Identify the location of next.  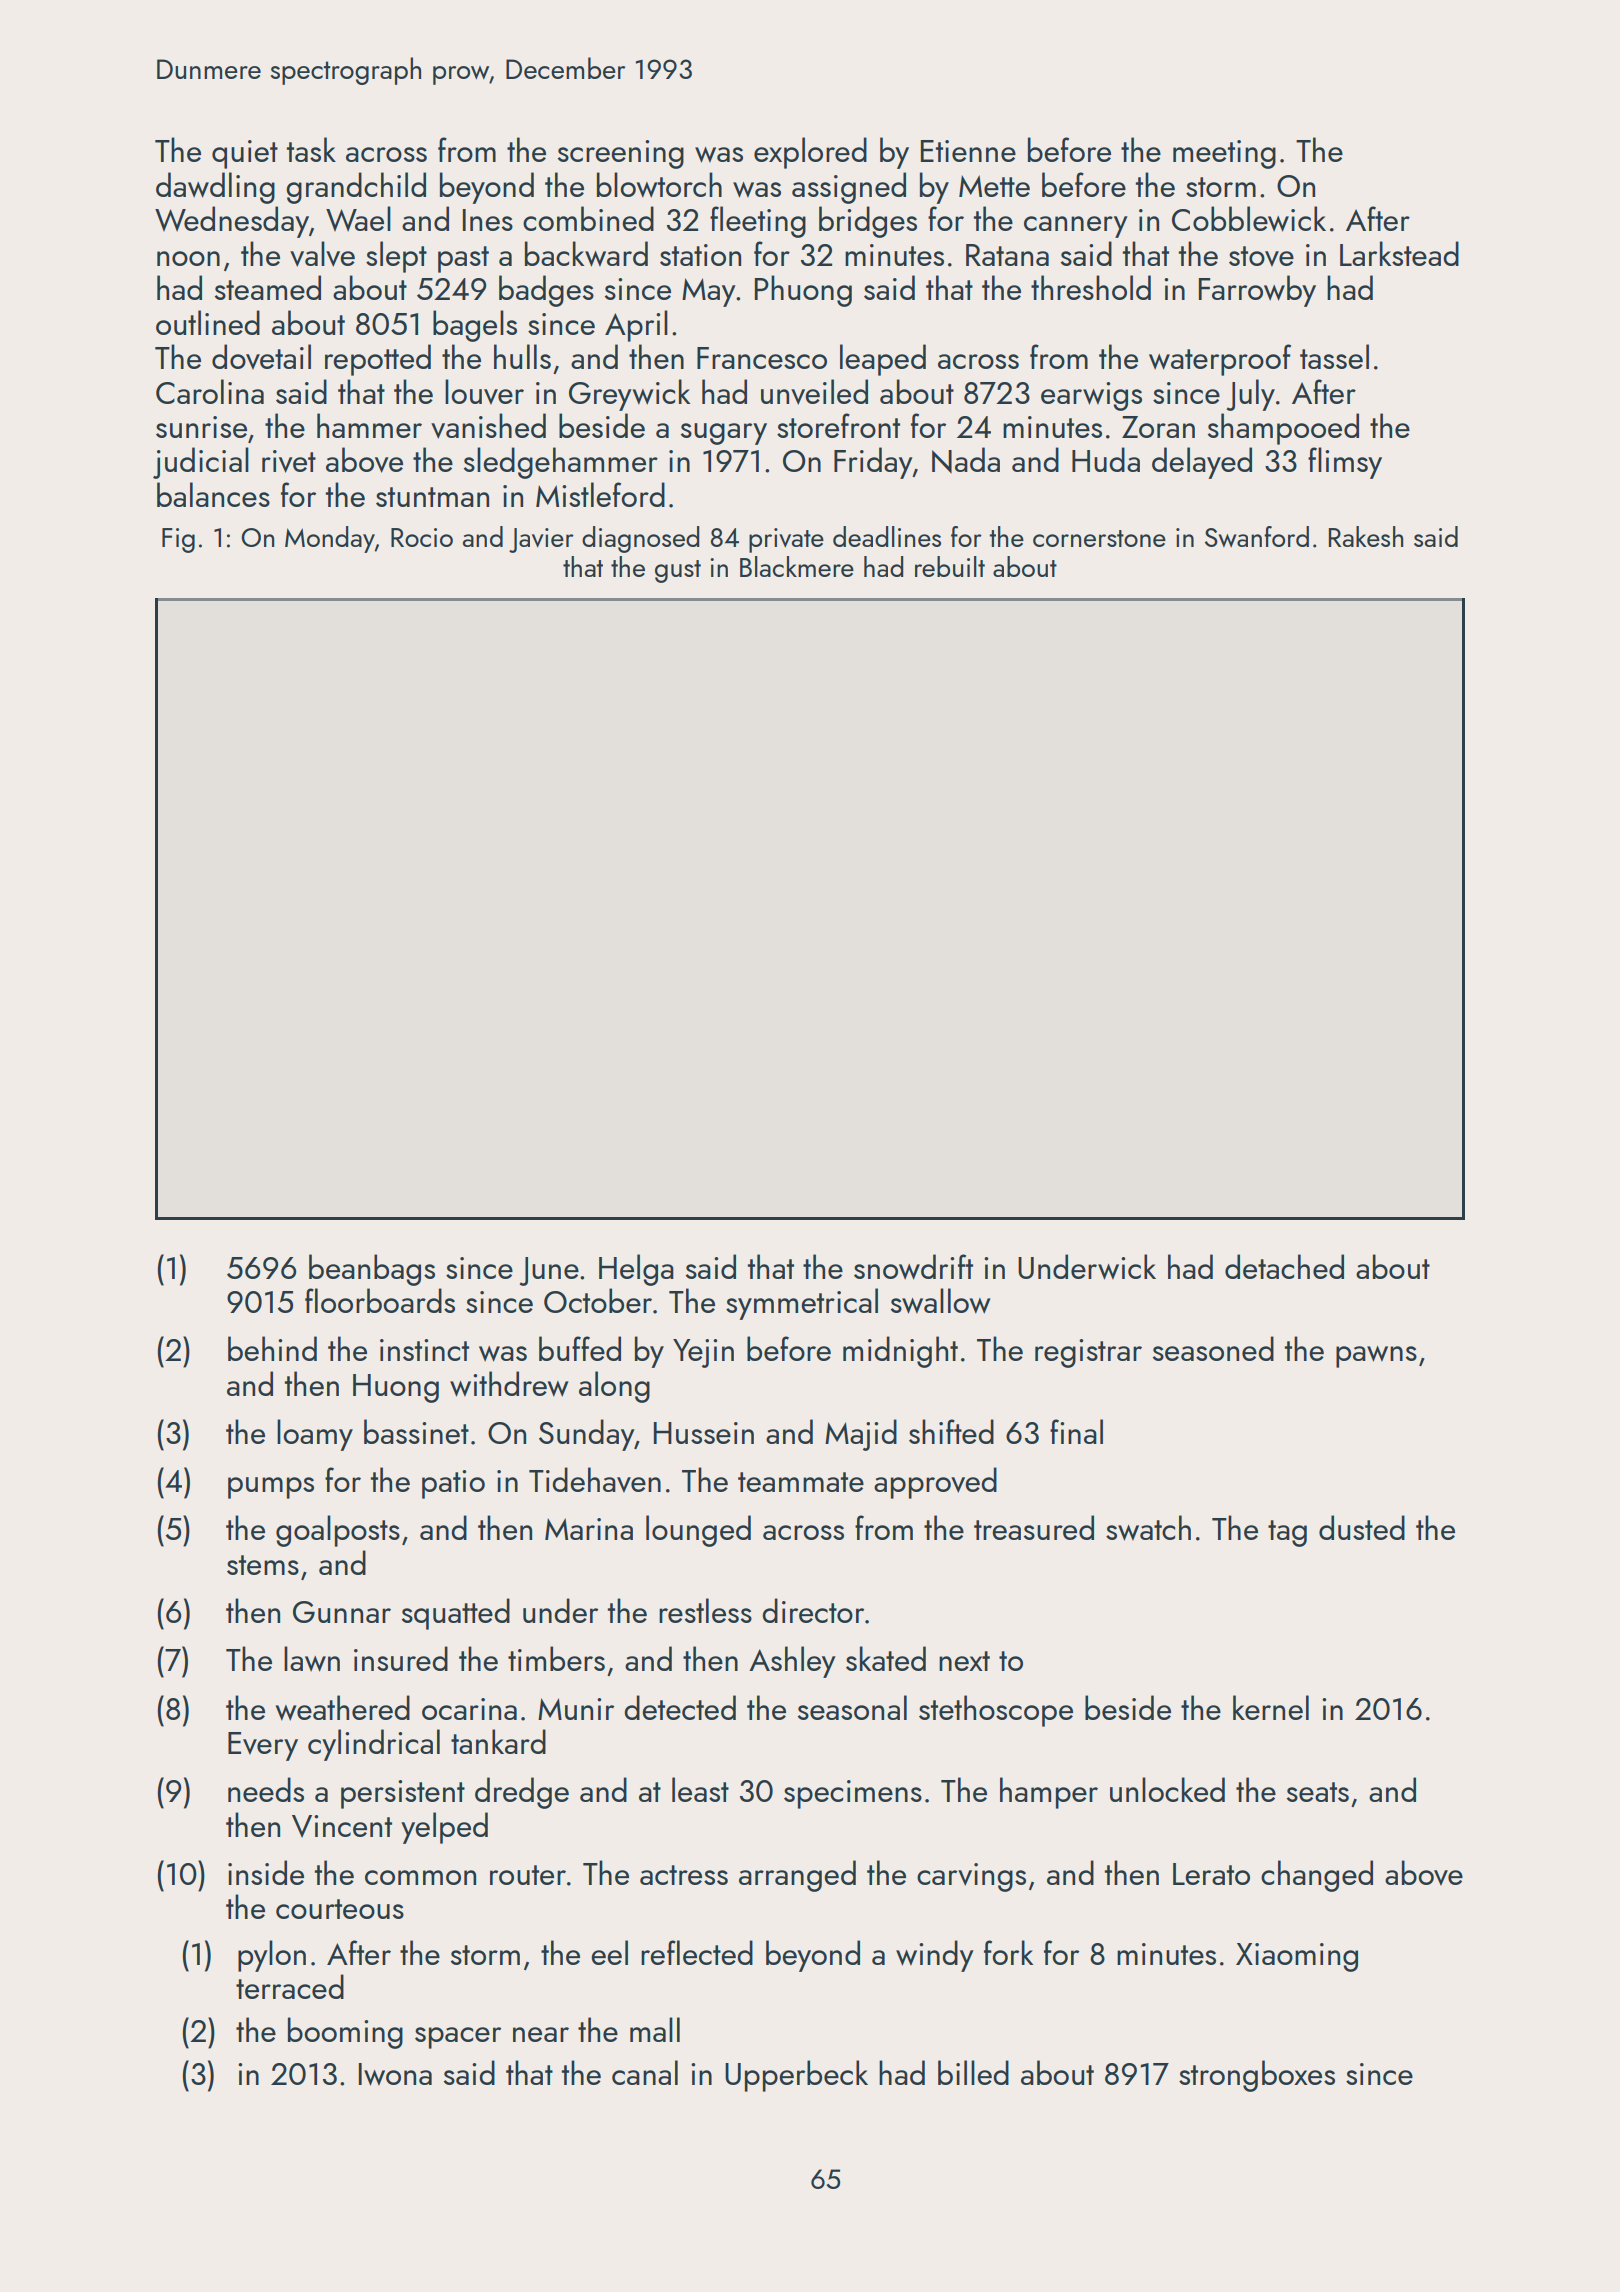
(964, 1661).
